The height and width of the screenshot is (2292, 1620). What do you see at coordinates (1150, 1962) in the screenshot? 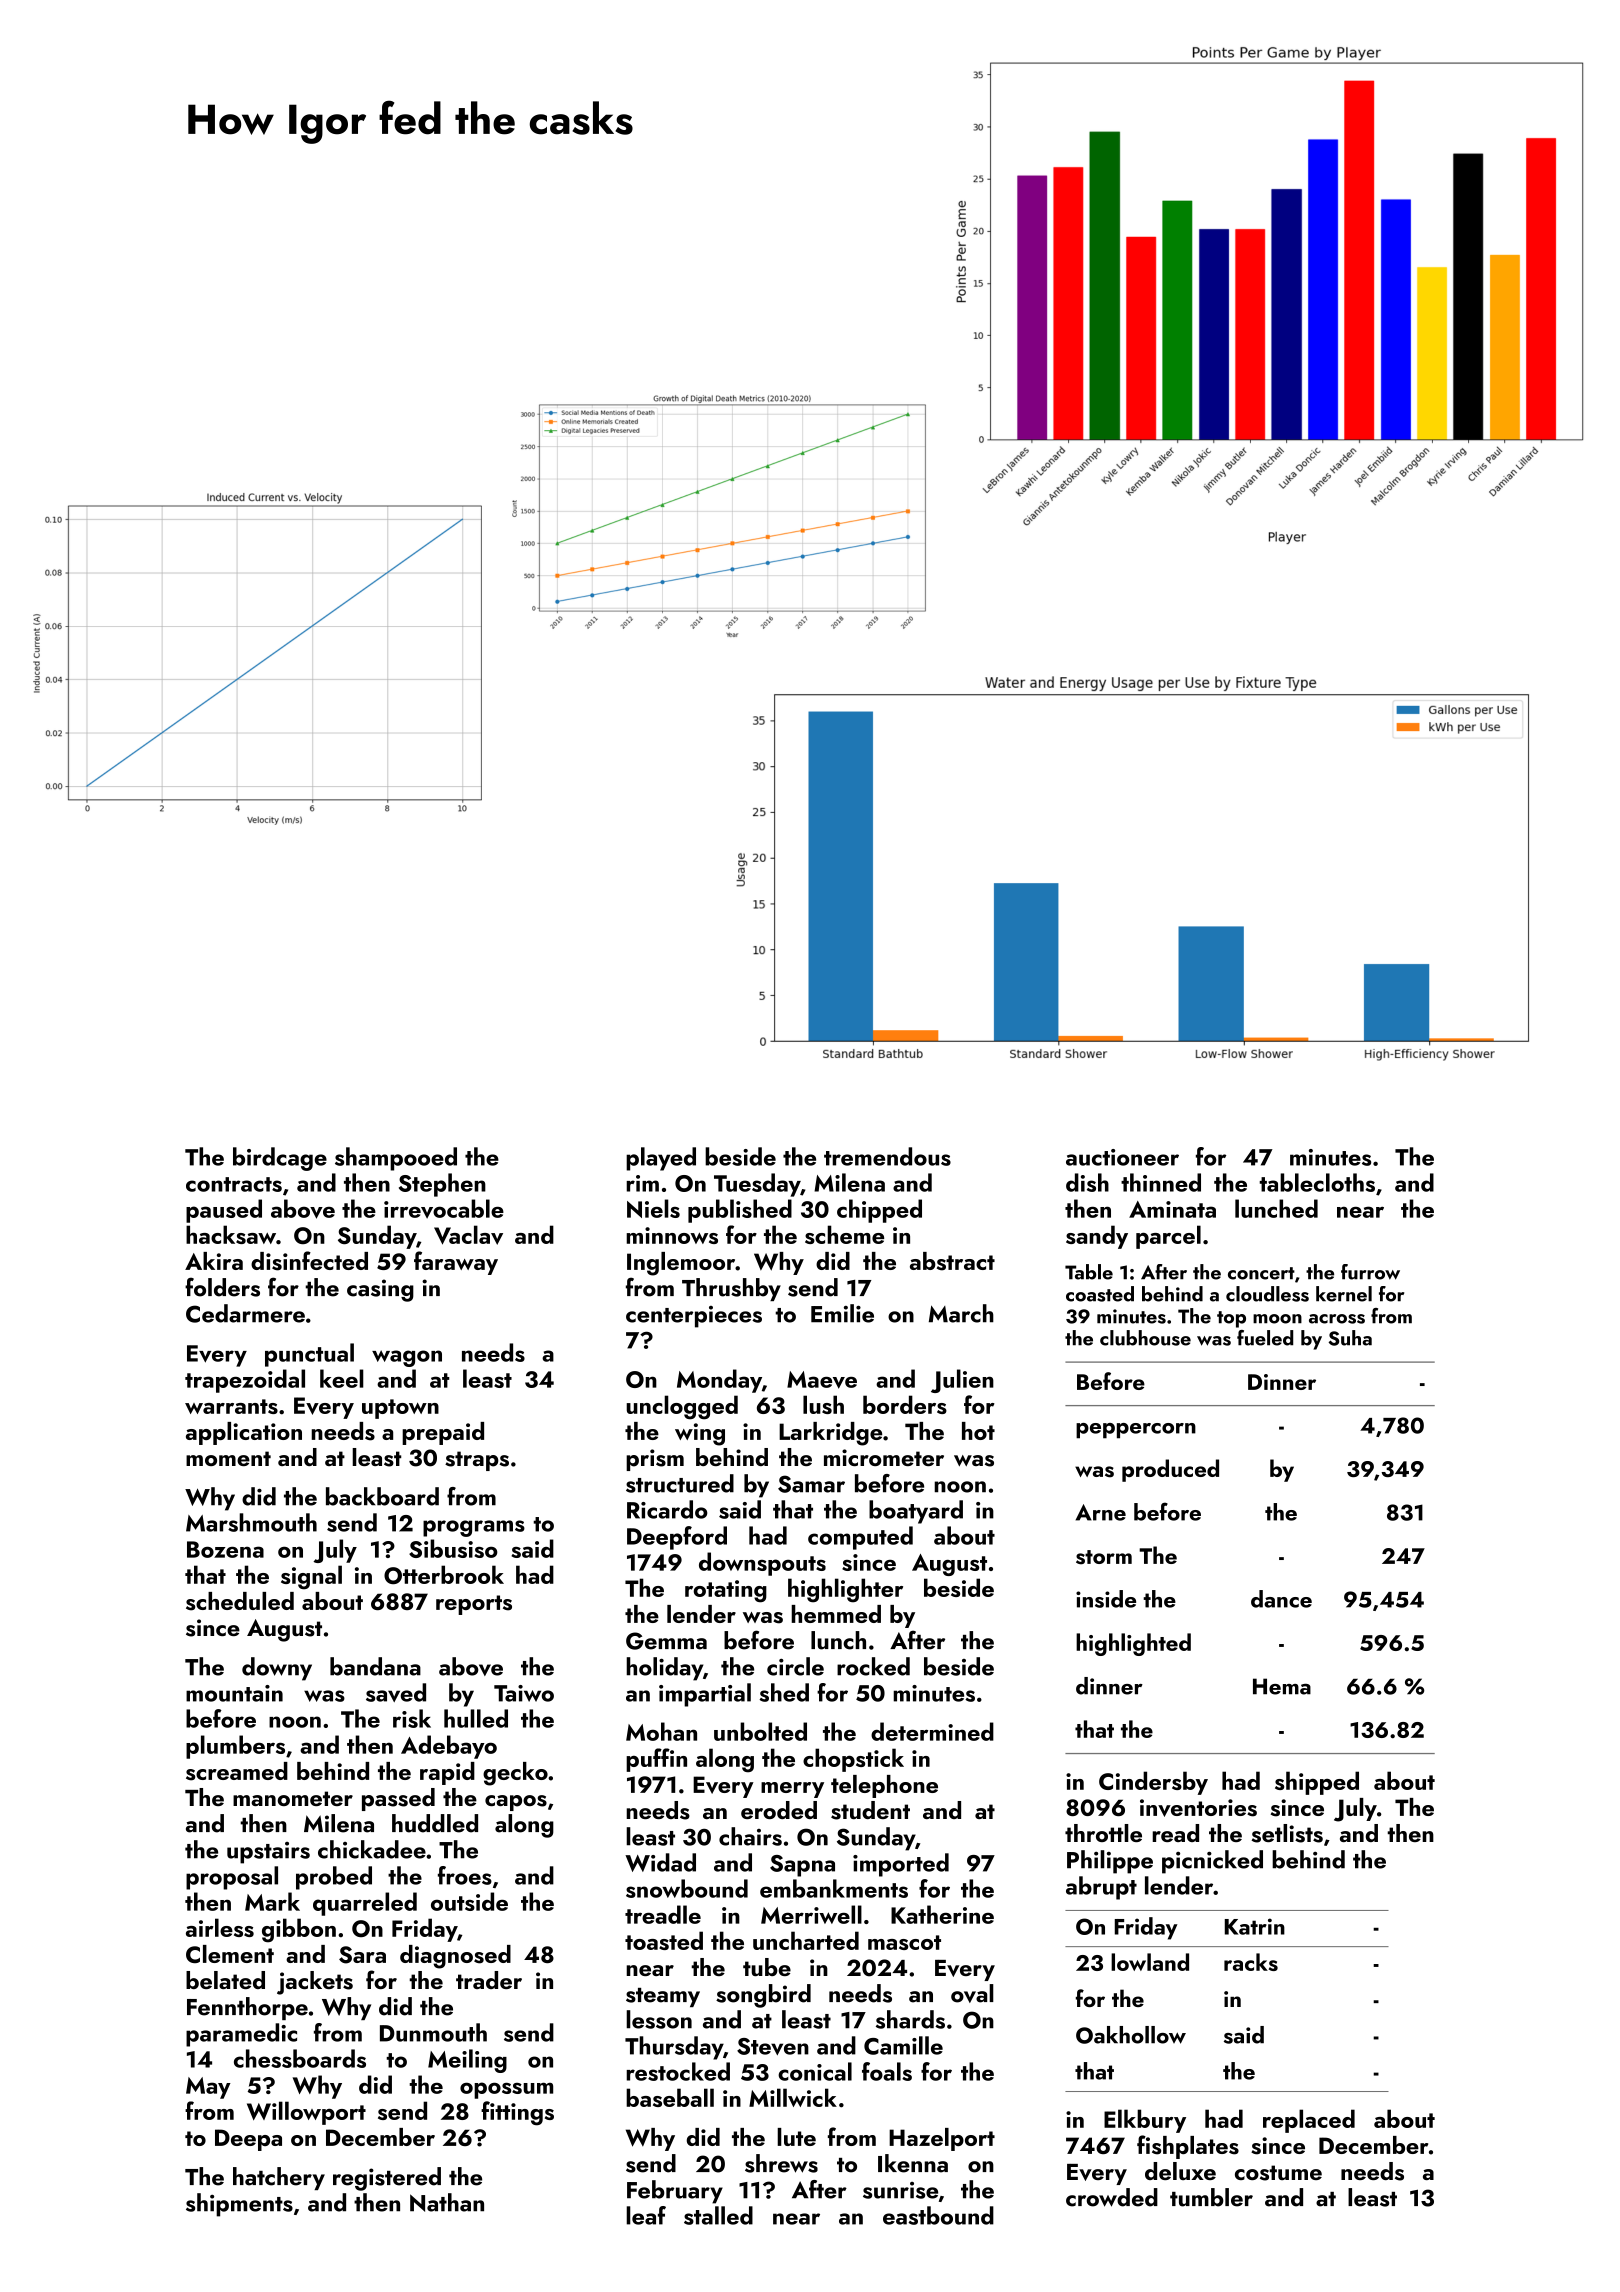
I see `lowland` at bounding box center [1150, 1962].
